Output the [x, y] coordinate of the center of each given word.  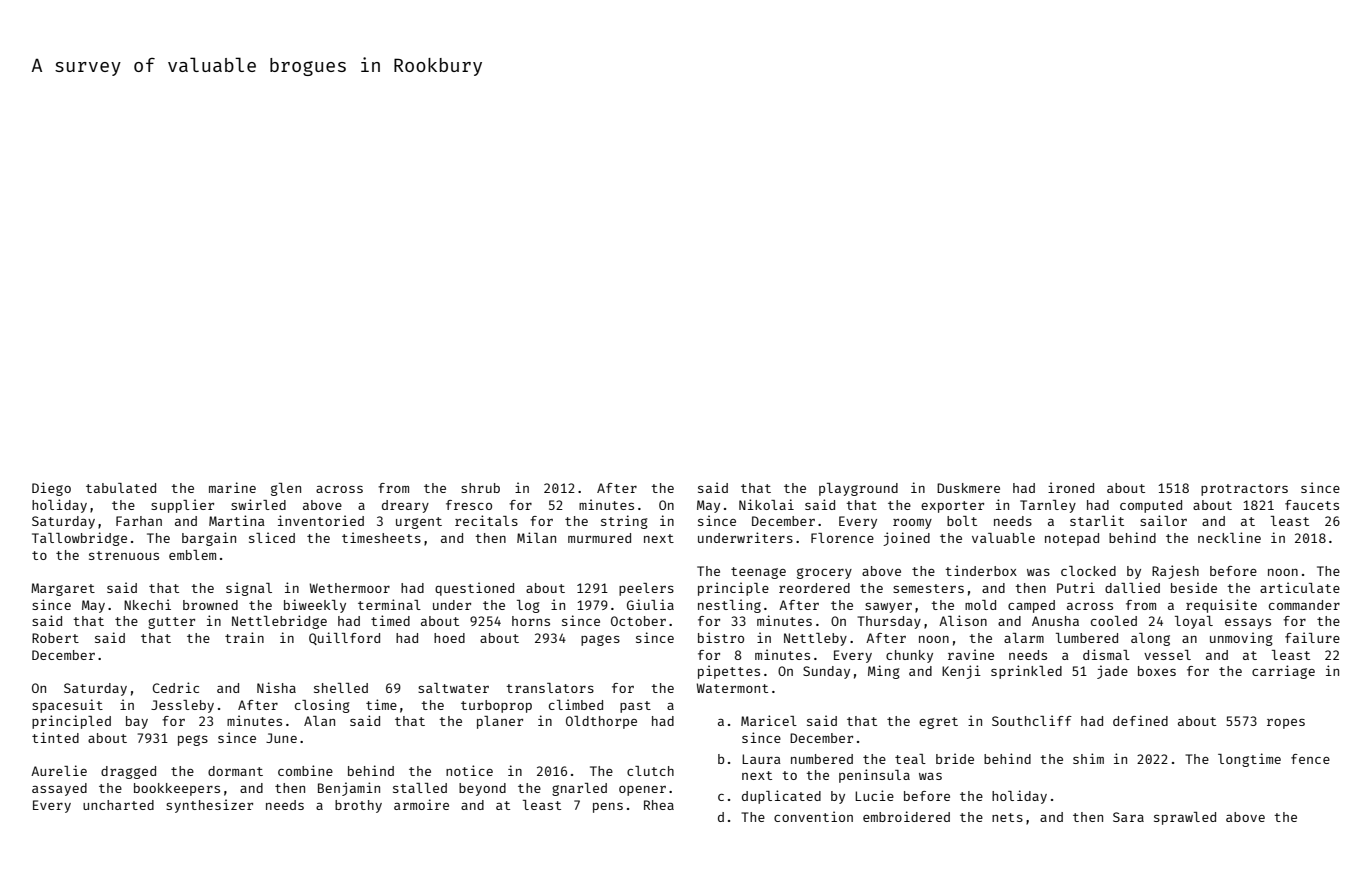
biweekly [315, 606]
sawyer [888, 607]
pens [608, 808]
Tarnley [1048, 506]
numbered [822, 759]
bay [137, 722]
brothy [358, 806]
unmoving [1241, 639]
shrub [480, 488]
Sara [1128, 817]
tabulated [121, 488]
